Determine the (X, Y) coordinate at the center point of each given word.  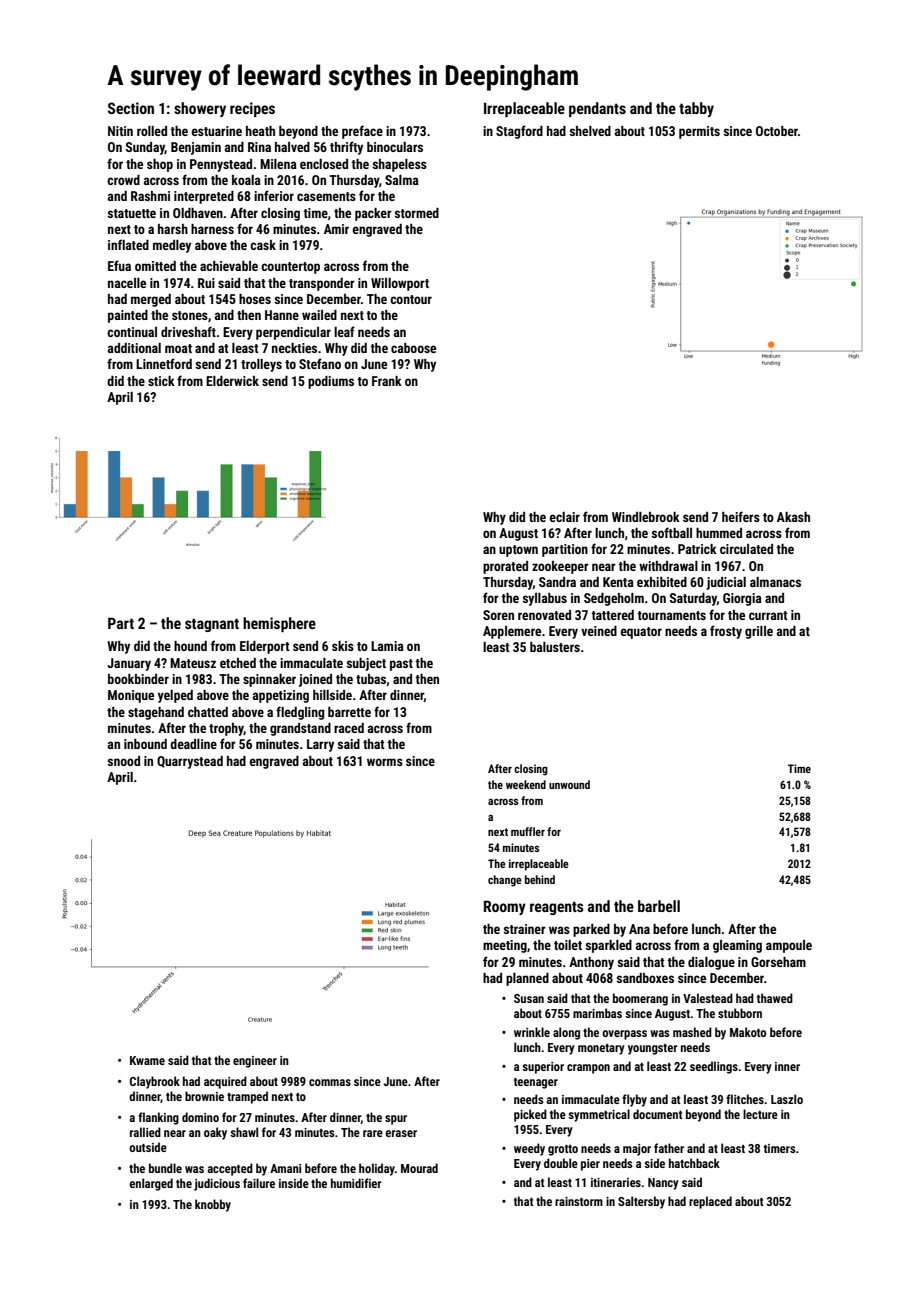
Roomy (505, 907)
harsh (173, 229)
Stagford (519, 132)
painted (128, 316)
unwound (569, 784)
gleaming (737, 946)
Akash (793, 517)
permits (699, 132)
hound (190, 646)
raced (349, 728)
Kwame (147, 1060)
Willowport (400, 284)
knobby (213, 1205)
